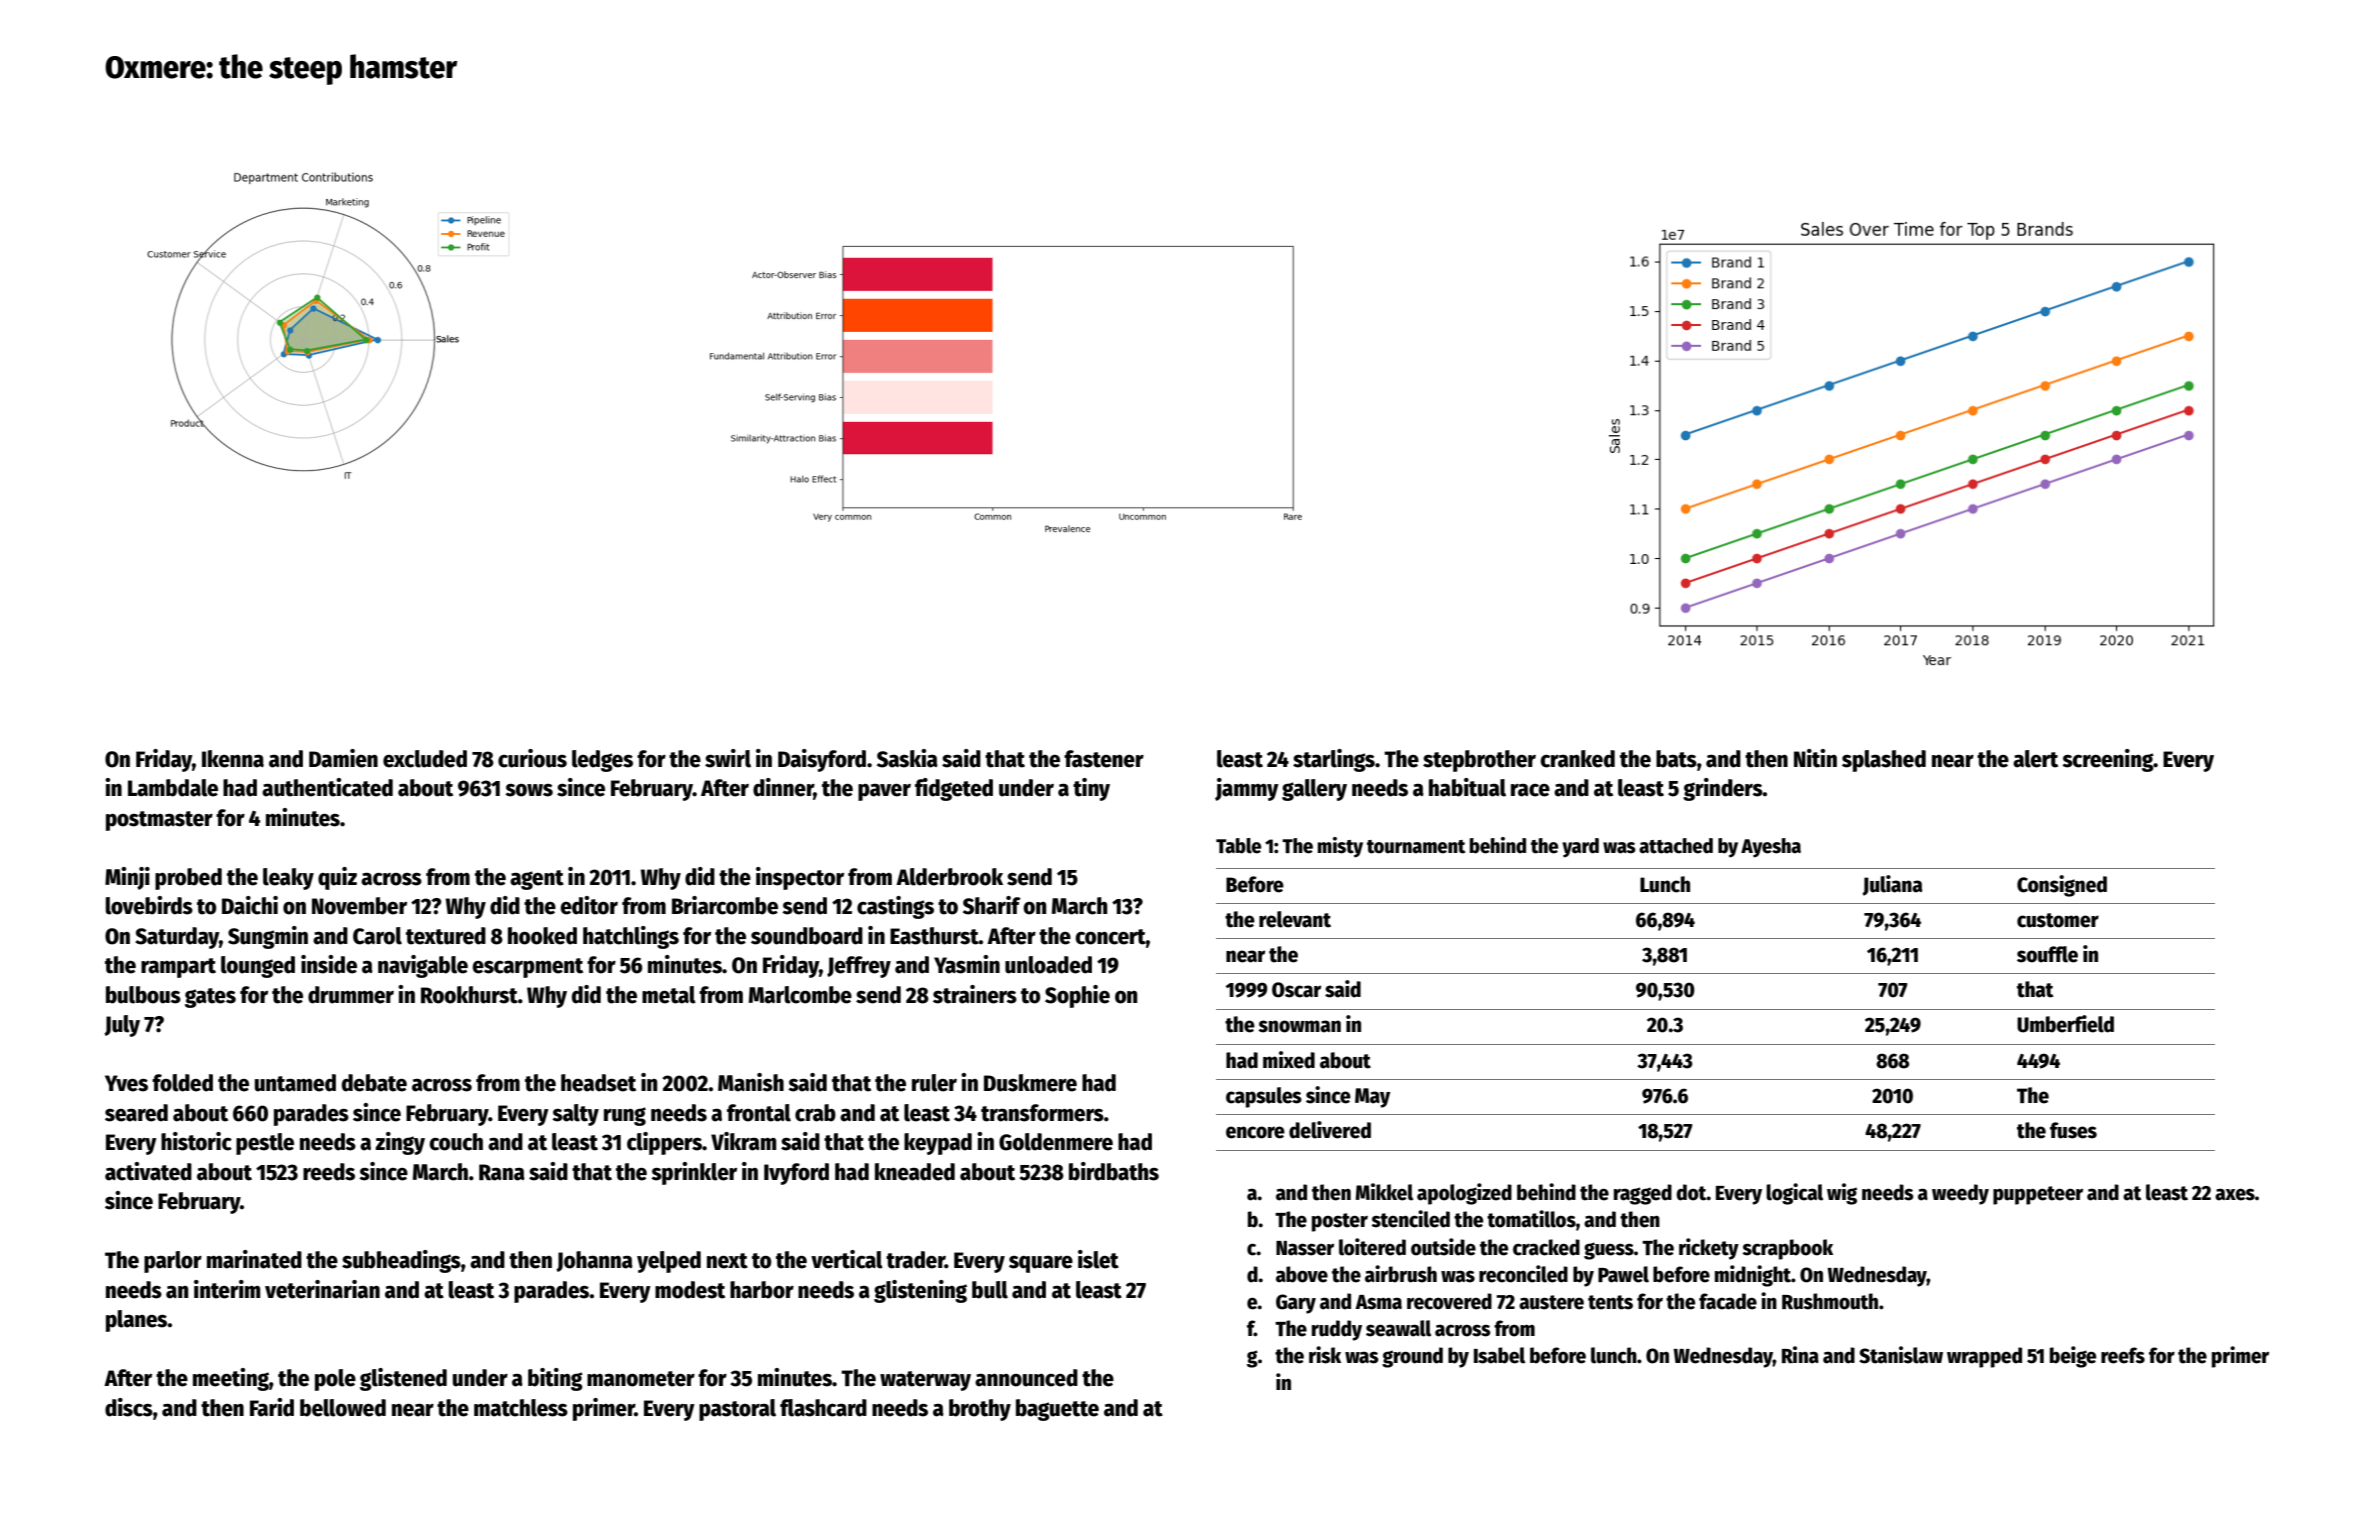  What do you see at coordinates (1523, 1274) in the document?
I see `reconciled` at bounding box center [1523, 1274].
